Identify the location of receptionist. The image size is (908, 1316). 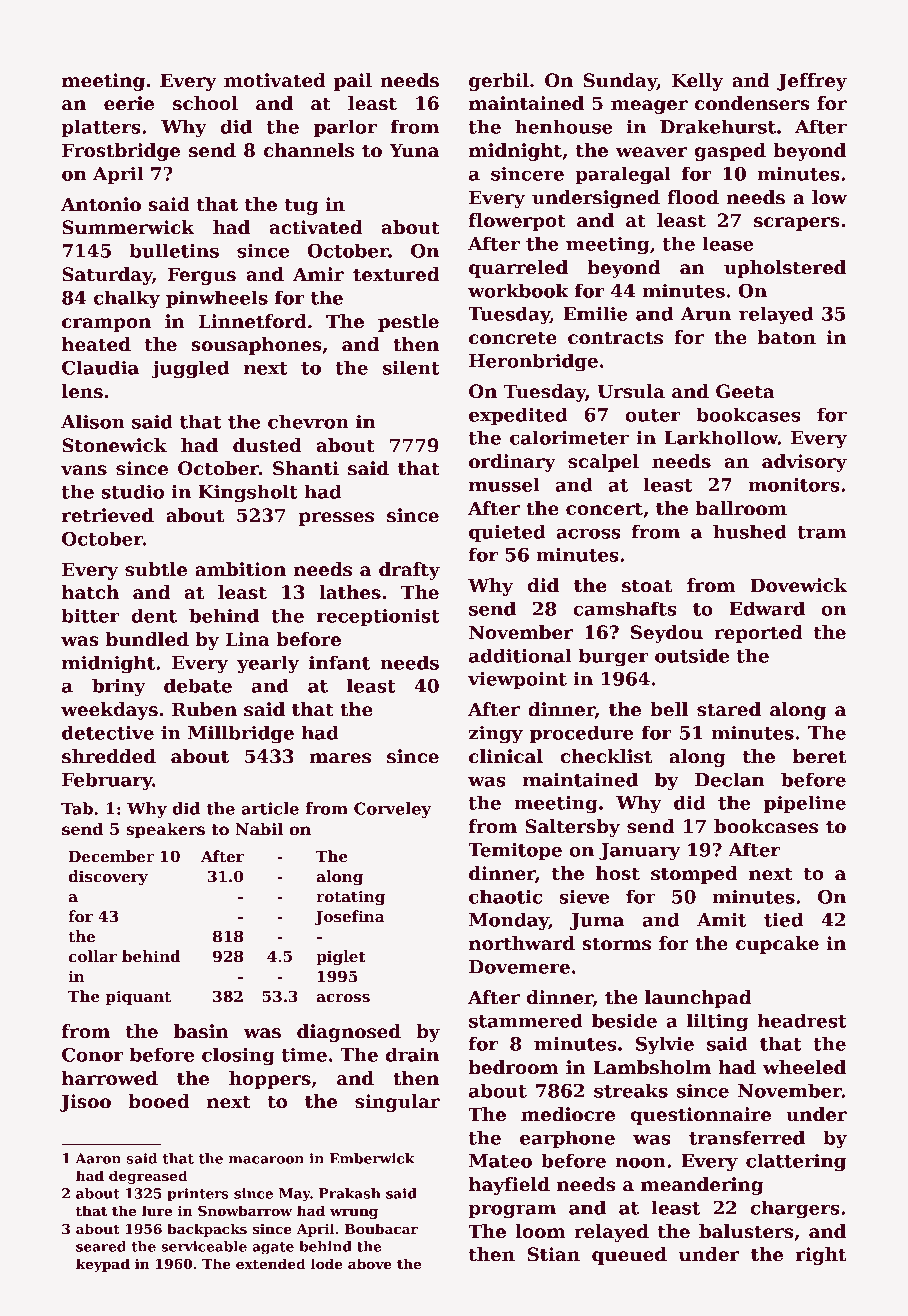
(378, 617).
